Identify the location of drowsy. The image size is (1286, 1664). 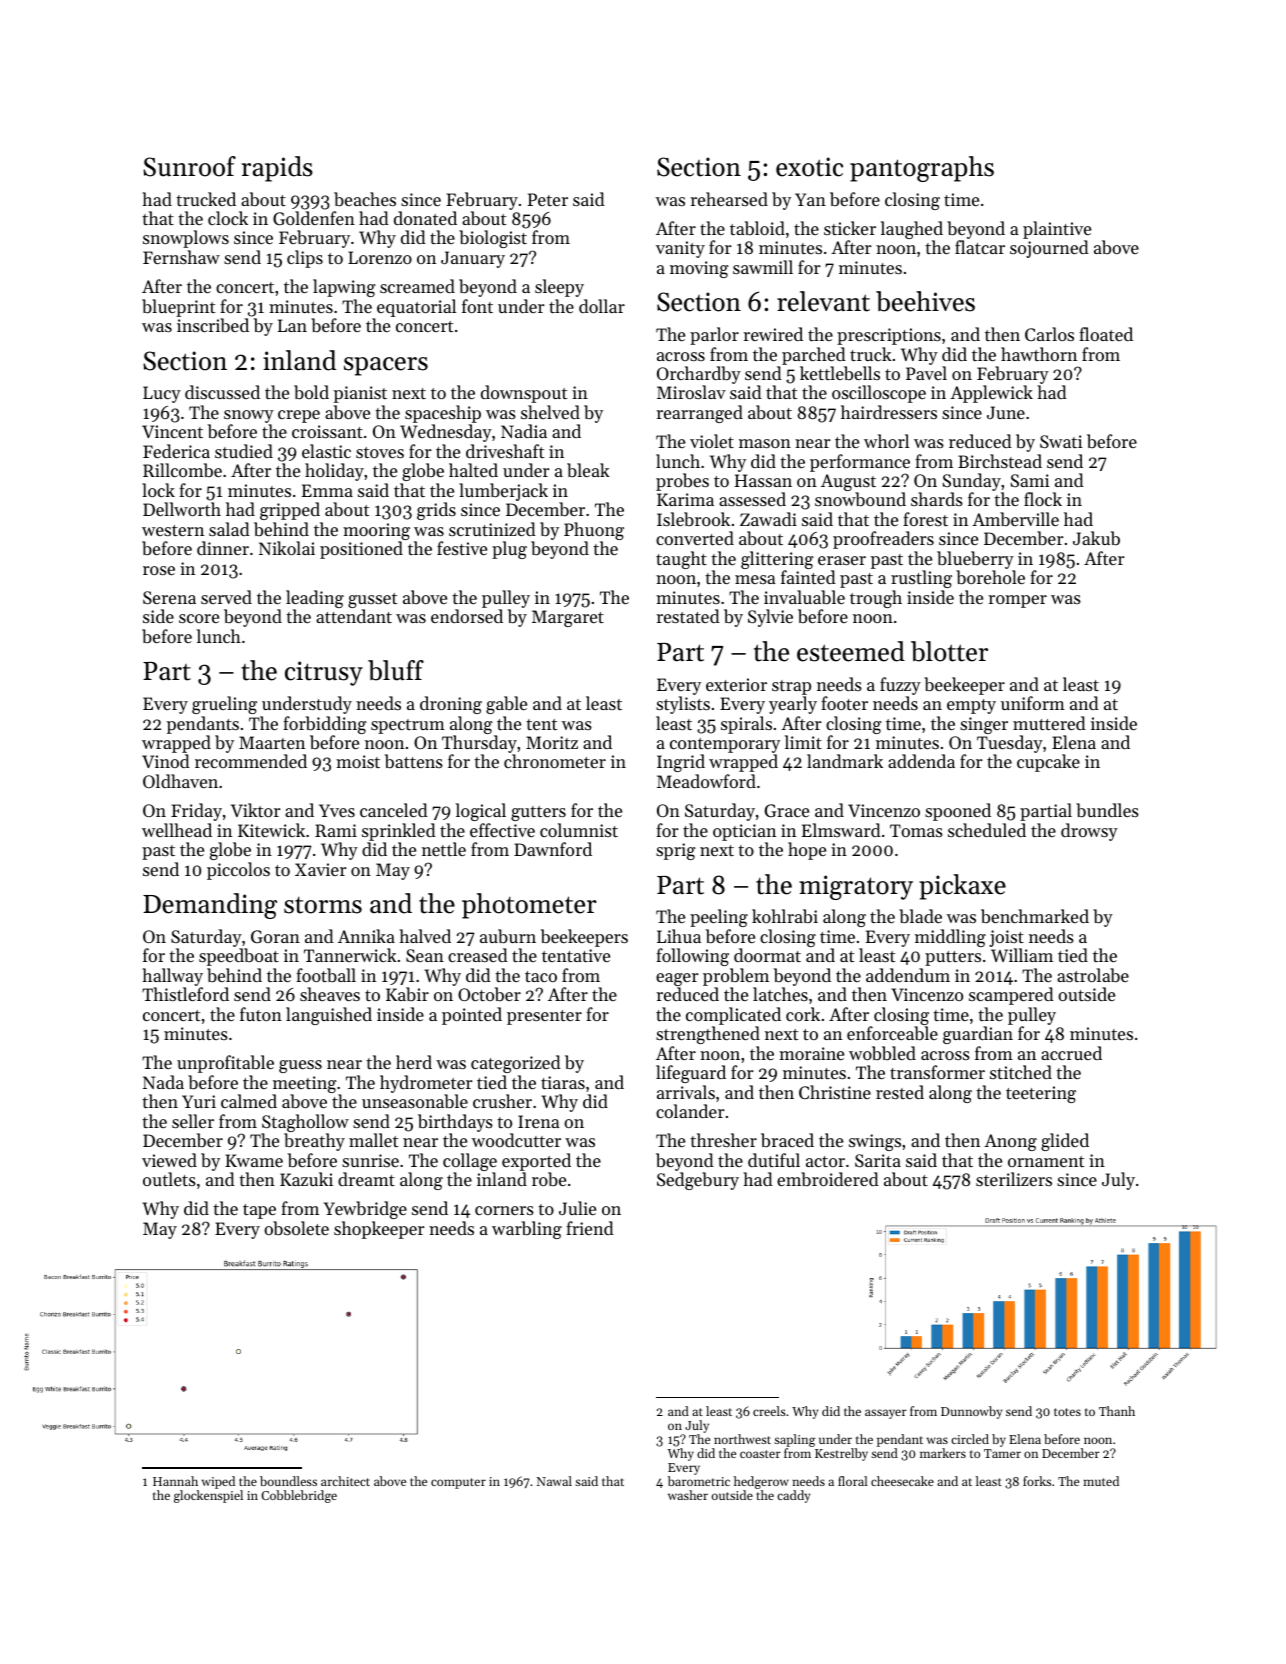
(1089, 832).
